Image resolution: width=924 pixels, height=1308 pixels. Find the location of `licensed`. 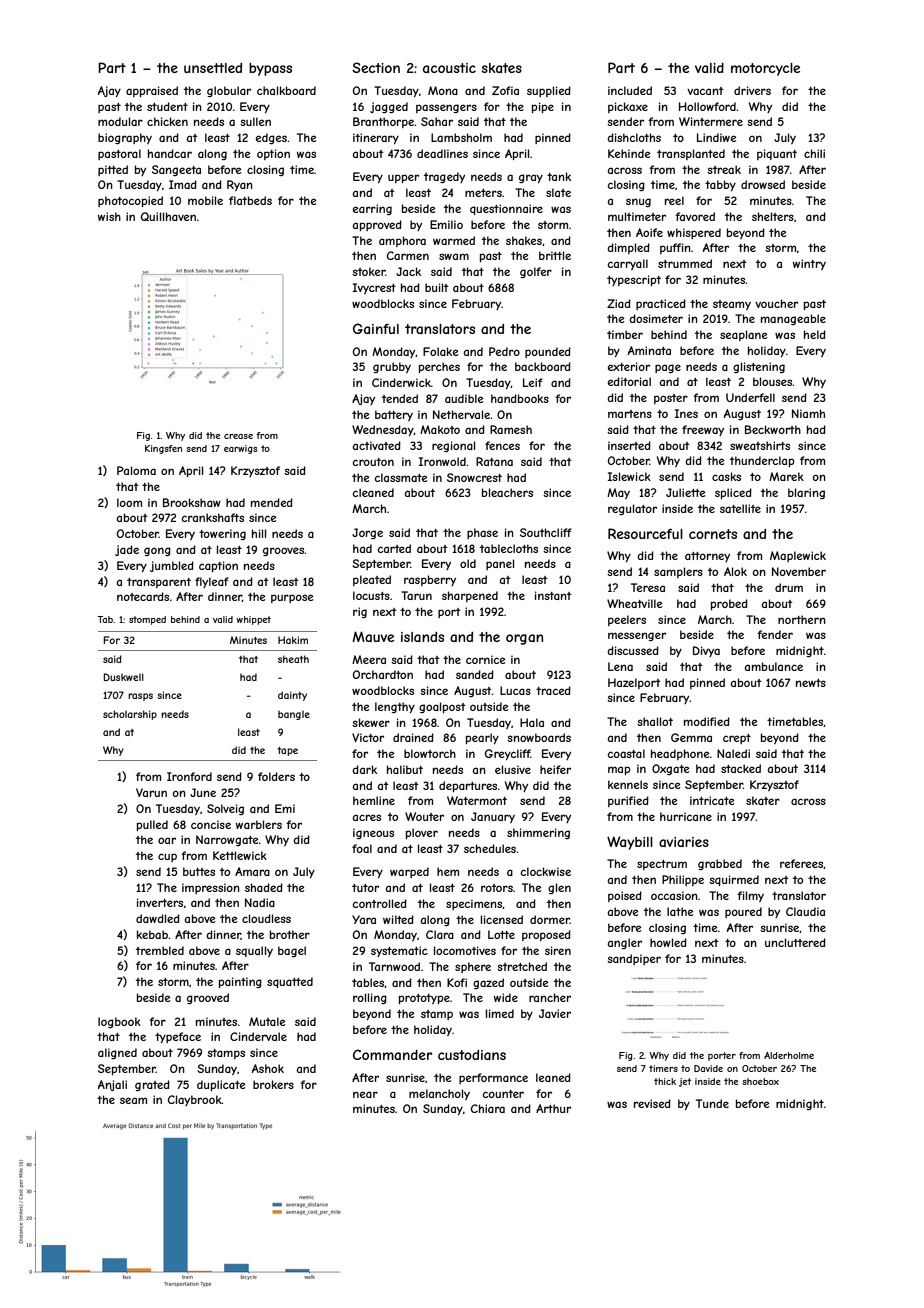

licensed is located at coordinates (502, 919).
